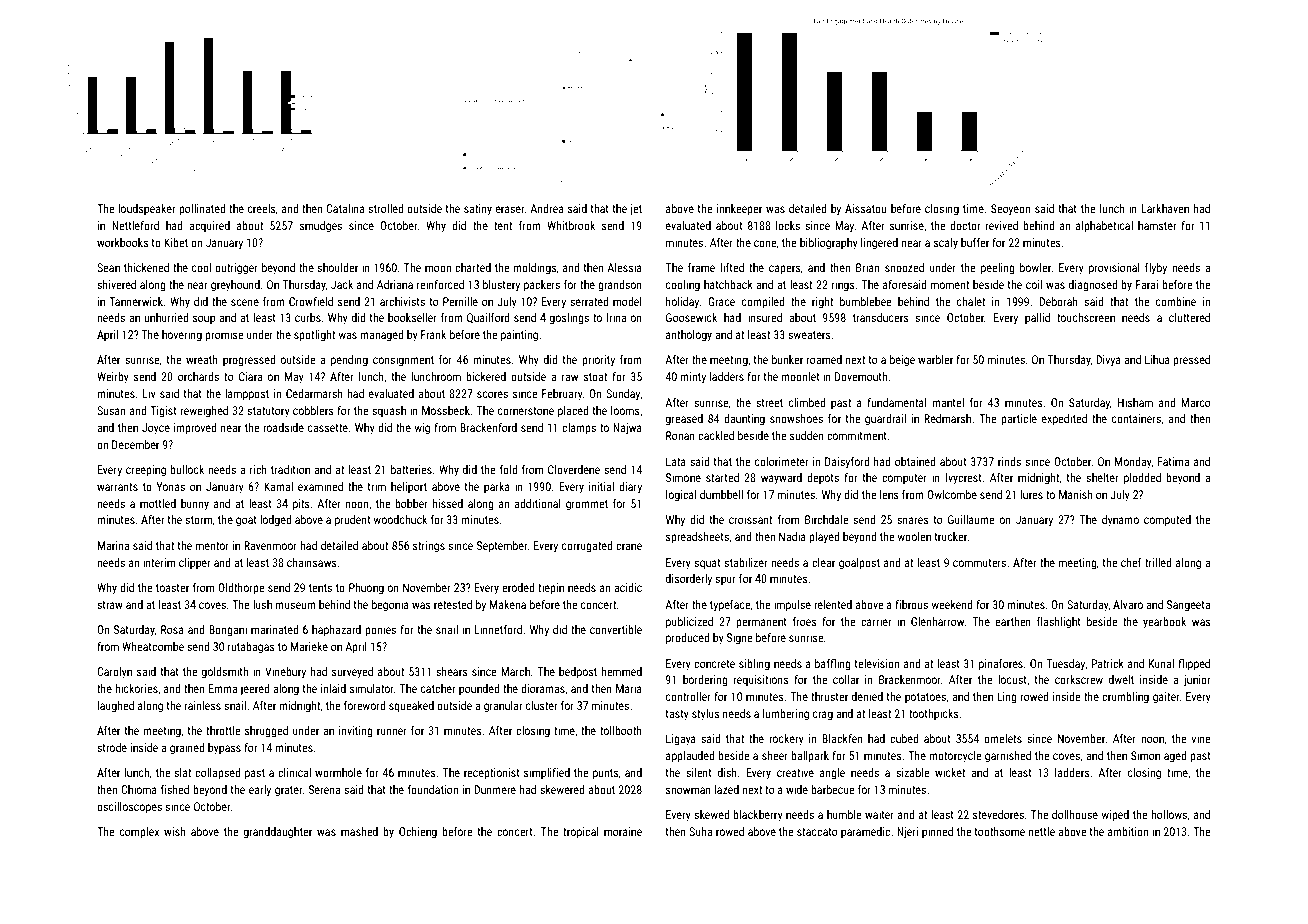 Image resolution: width=1308 pixels, height=924 pixels. What do you see at coordinates (817, 832) in the document?
I see `staccato` at bounding box center [817, 832].
